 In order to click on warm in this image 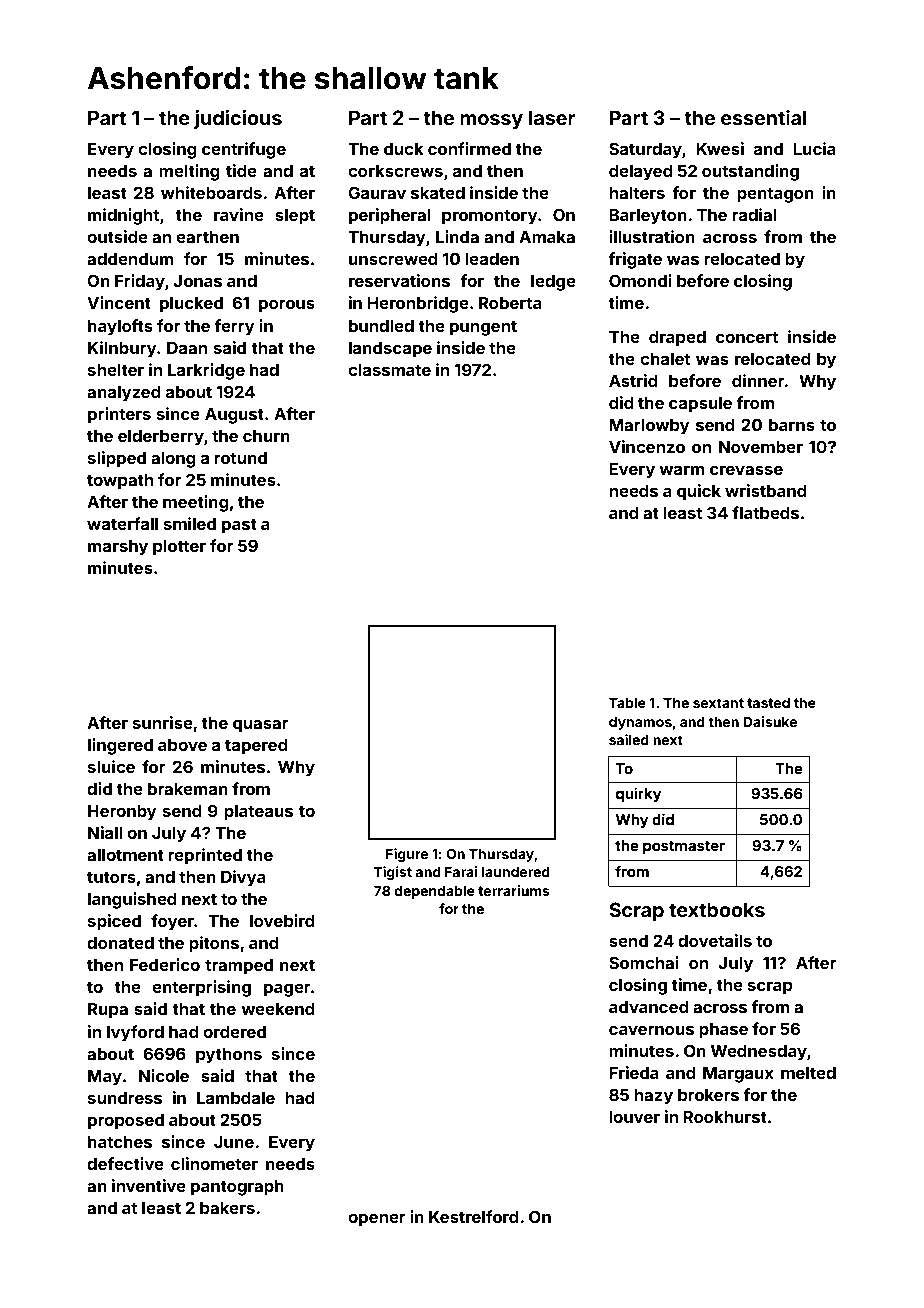, I will do `click(682, 470)`.
